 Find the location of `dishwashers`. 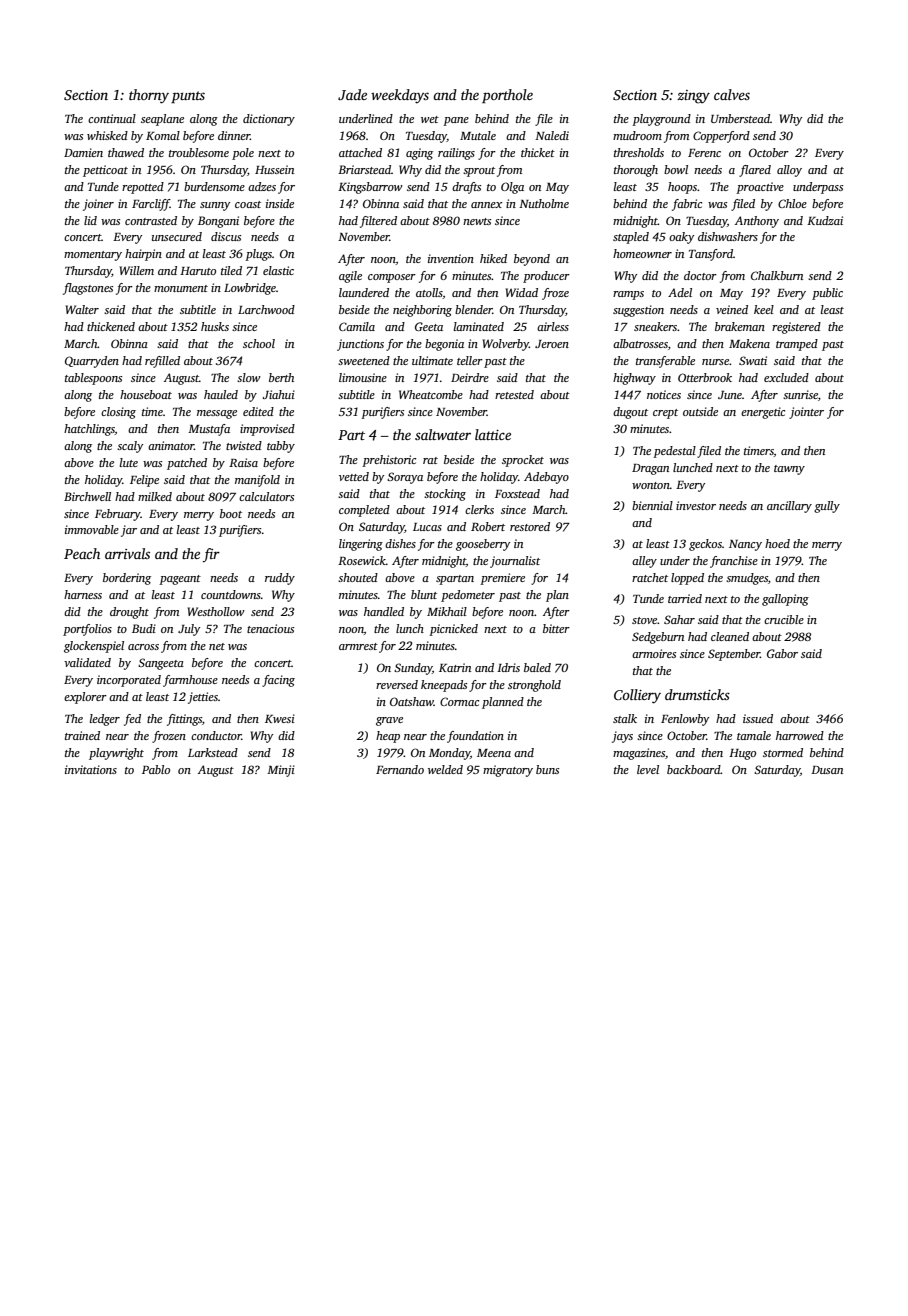

dishwashers is located at coordinates (728, 236).
